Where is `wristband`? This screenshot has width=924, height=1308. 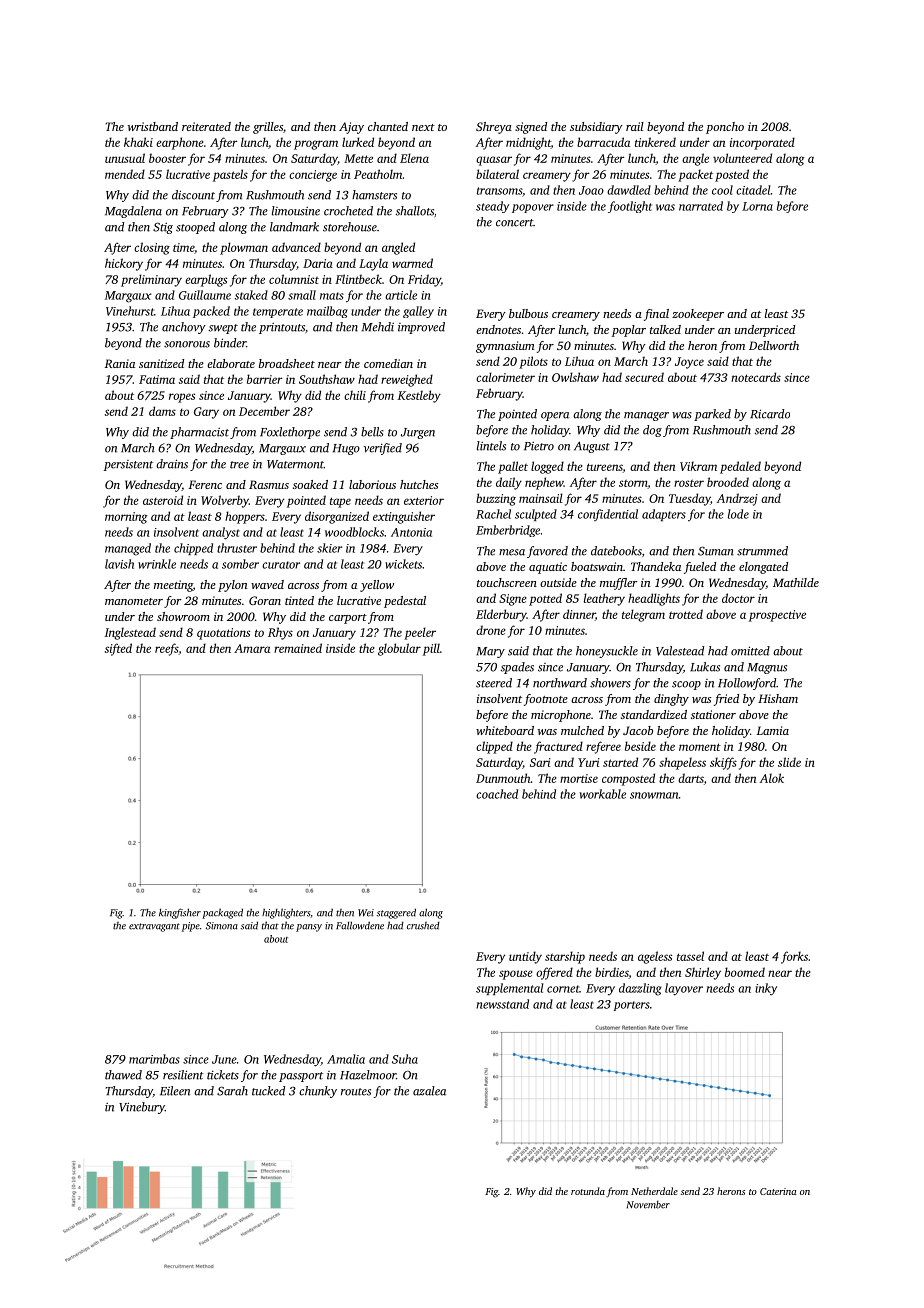
wristband is located at coordinates (153, 126).
